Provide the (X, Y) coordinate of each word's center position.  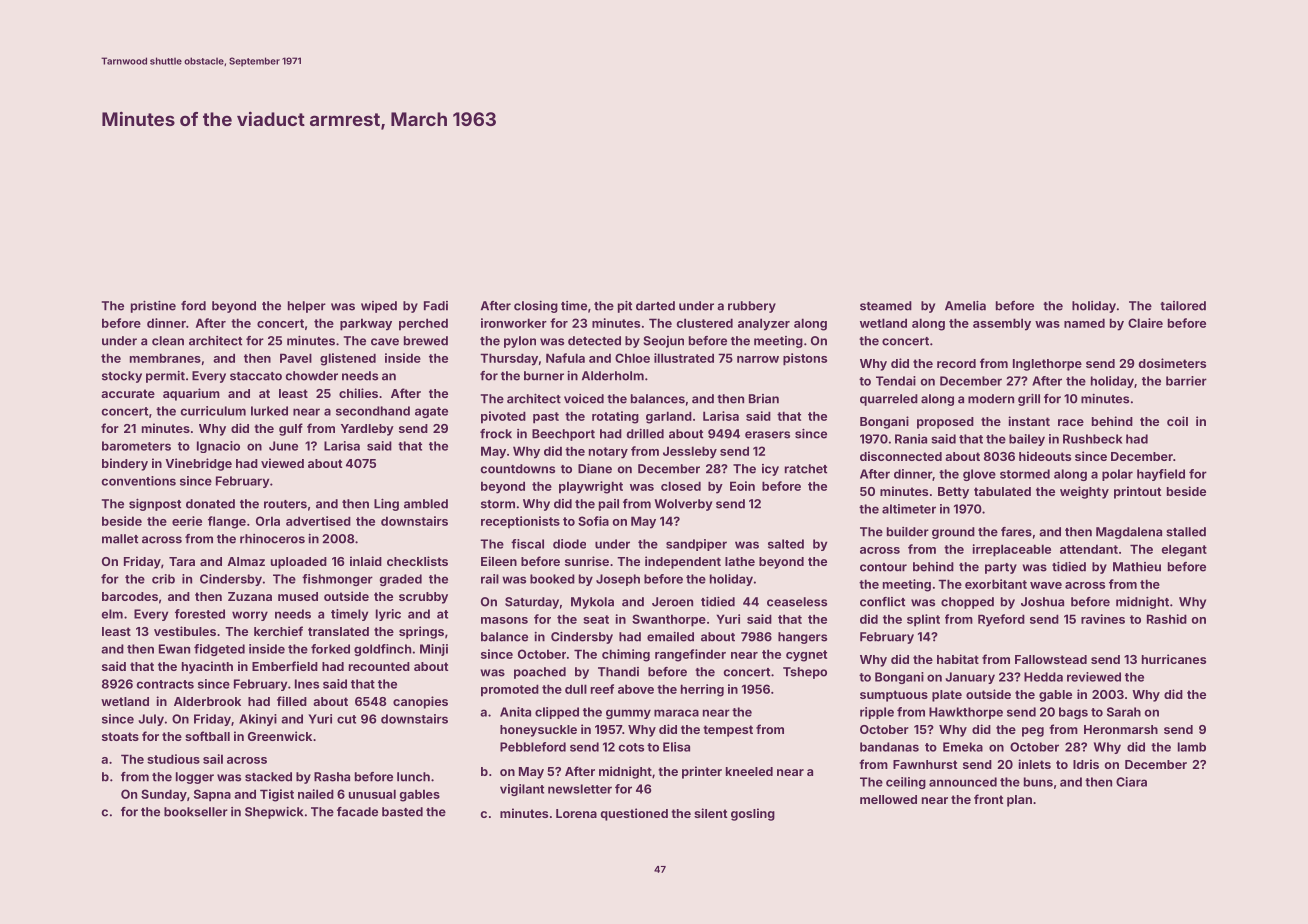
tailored (1183, 306)
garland (669, 417)
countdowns (518, 469)
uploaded (299, 563)
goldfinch (382, 650)
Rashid (1167, 619)
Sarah (1124, 712)
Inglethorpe (1047, 365)
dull (576, 689)
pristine (153, 307)
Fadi (436, 306)
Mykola (592, 603)
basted (402, 812)
